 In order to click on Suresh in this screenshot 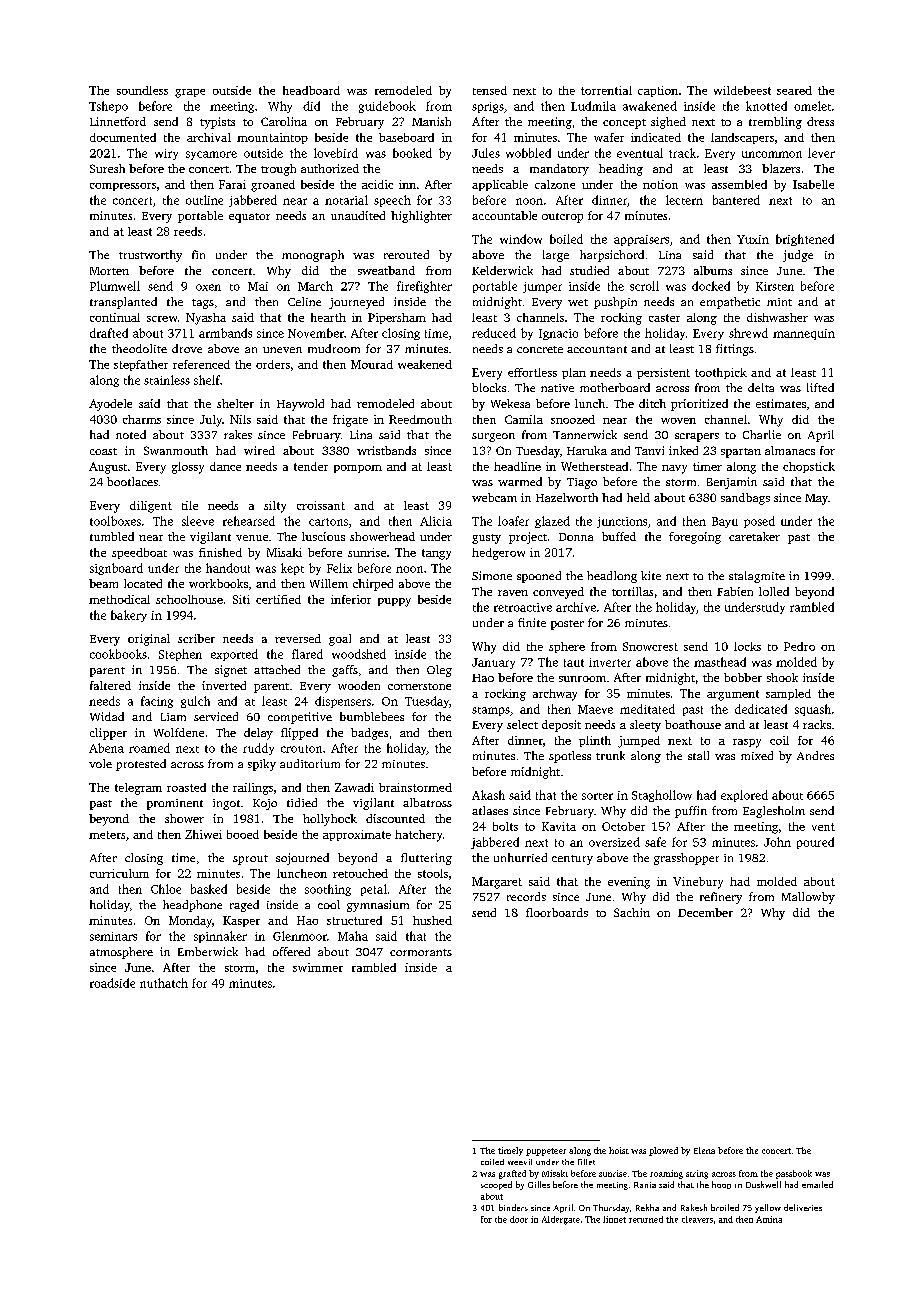, I will do `click(107, 168)`.
